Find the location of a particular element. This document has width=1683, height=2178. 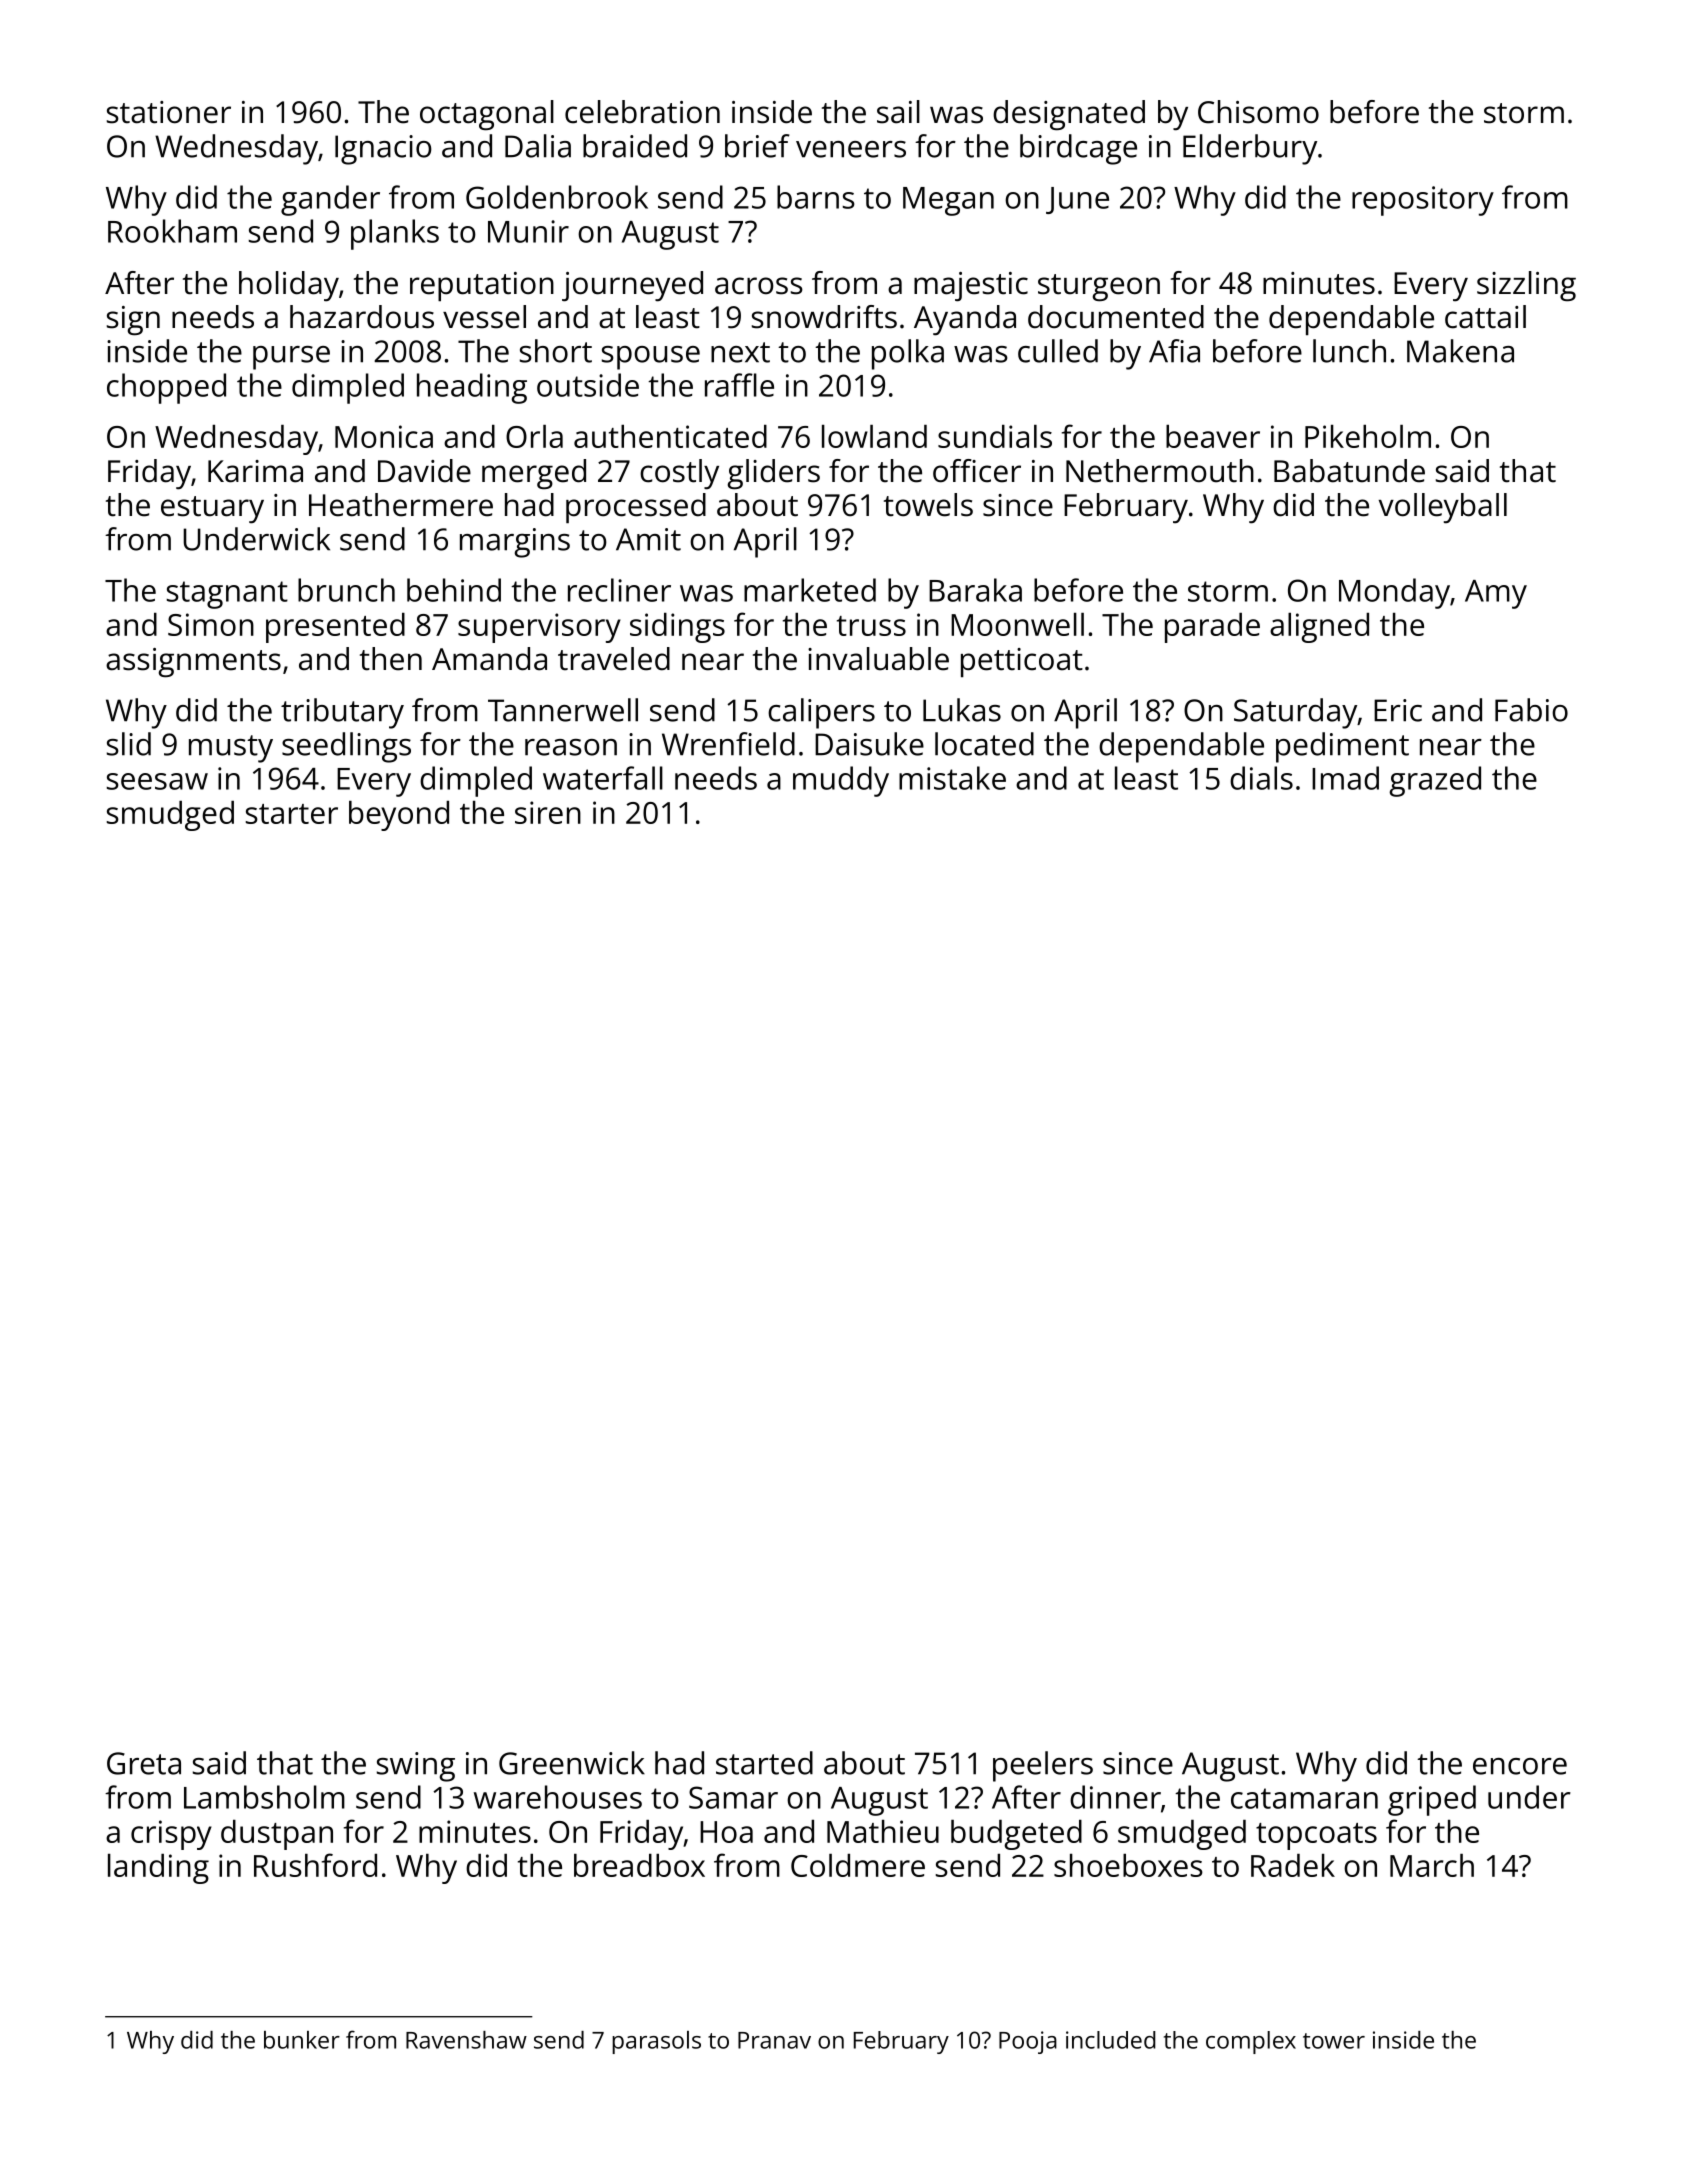

muddy is located at coordinates (841, 781).
